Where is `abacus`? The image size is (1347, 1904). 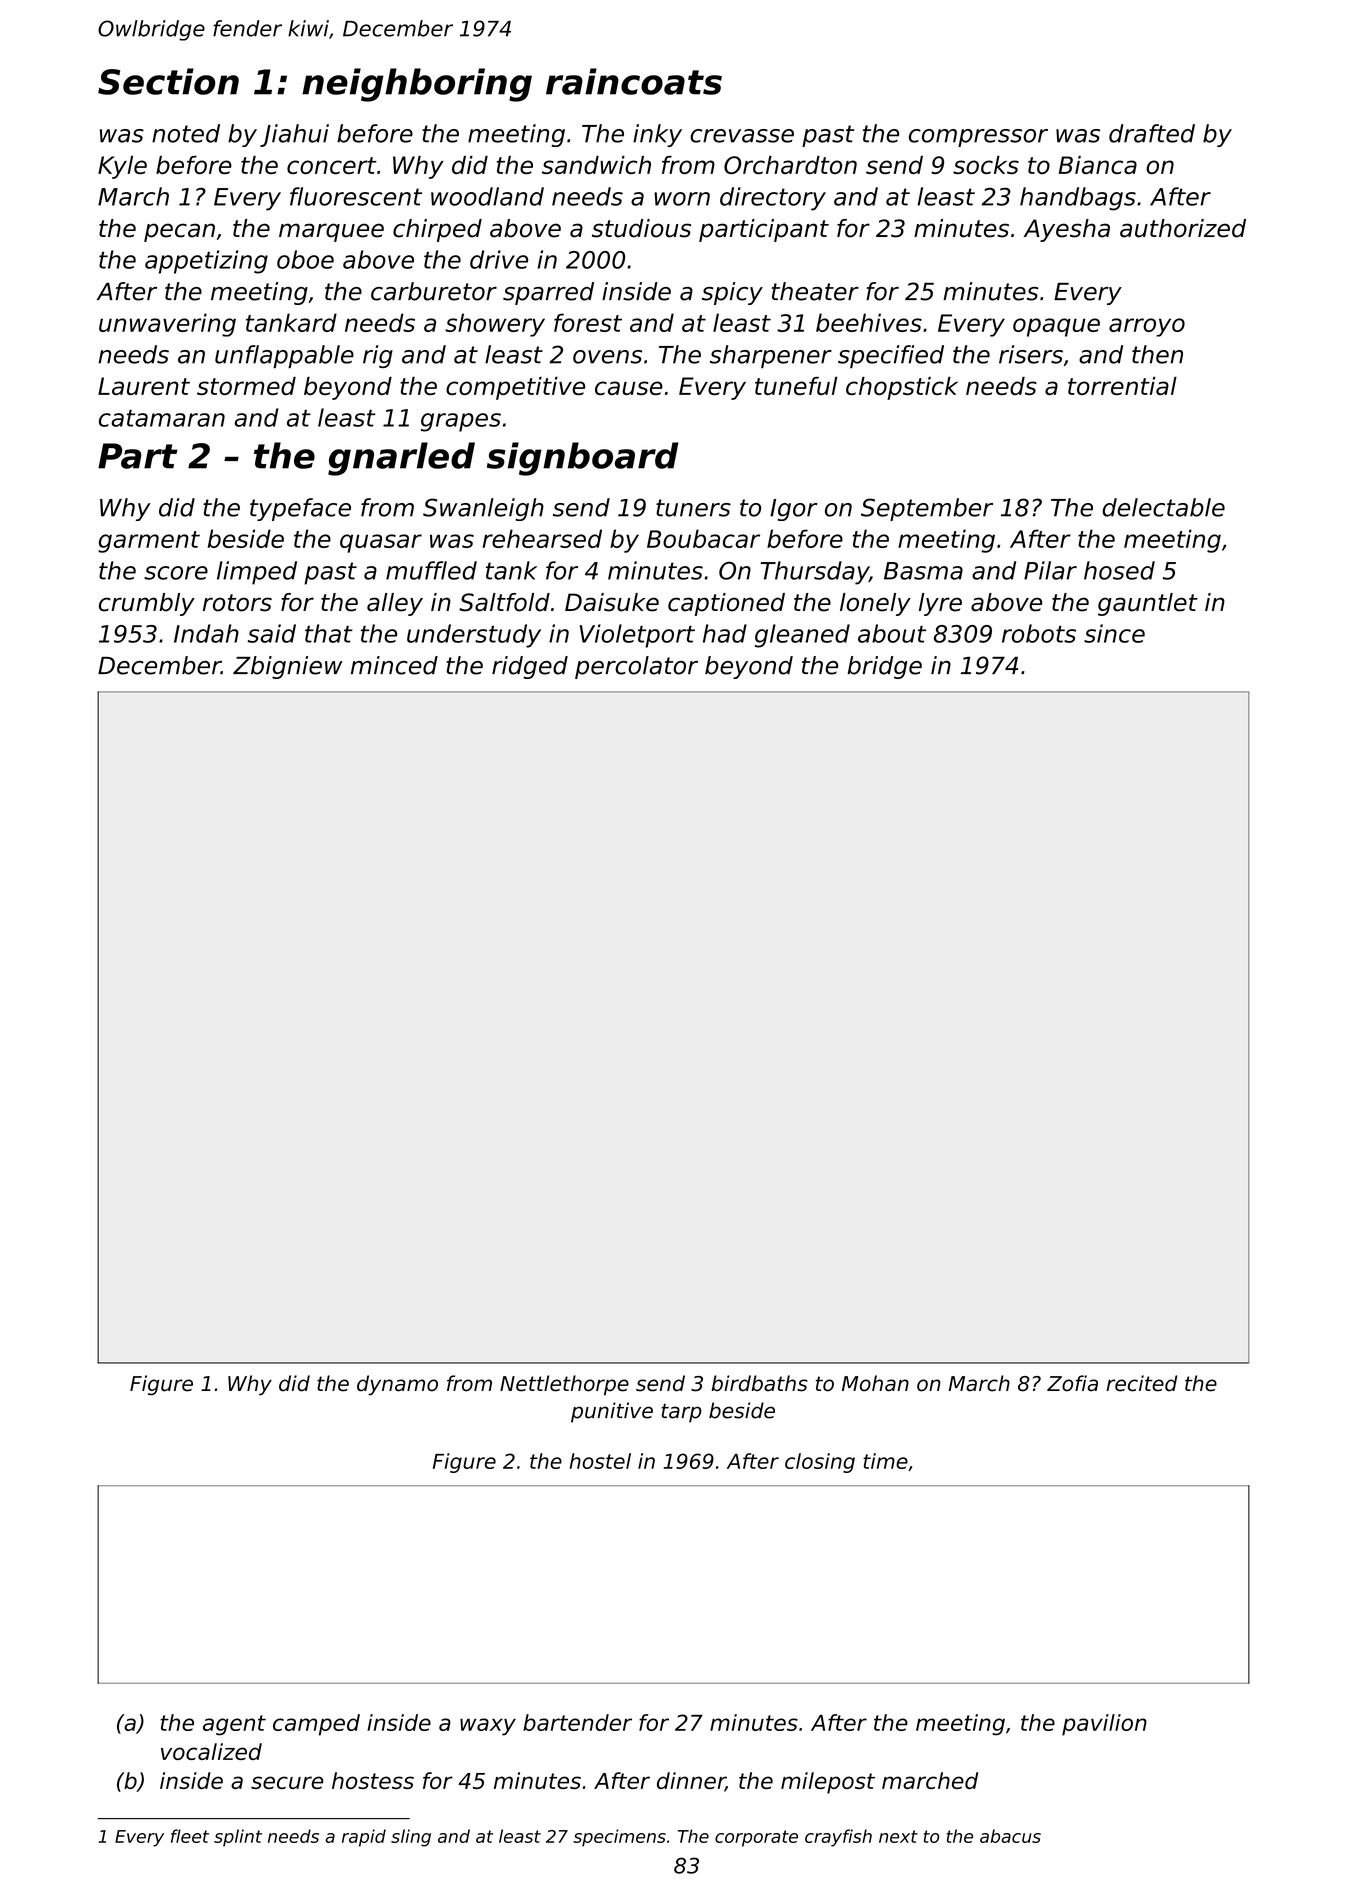 abacus is located at coordinates (1010, 1836).
